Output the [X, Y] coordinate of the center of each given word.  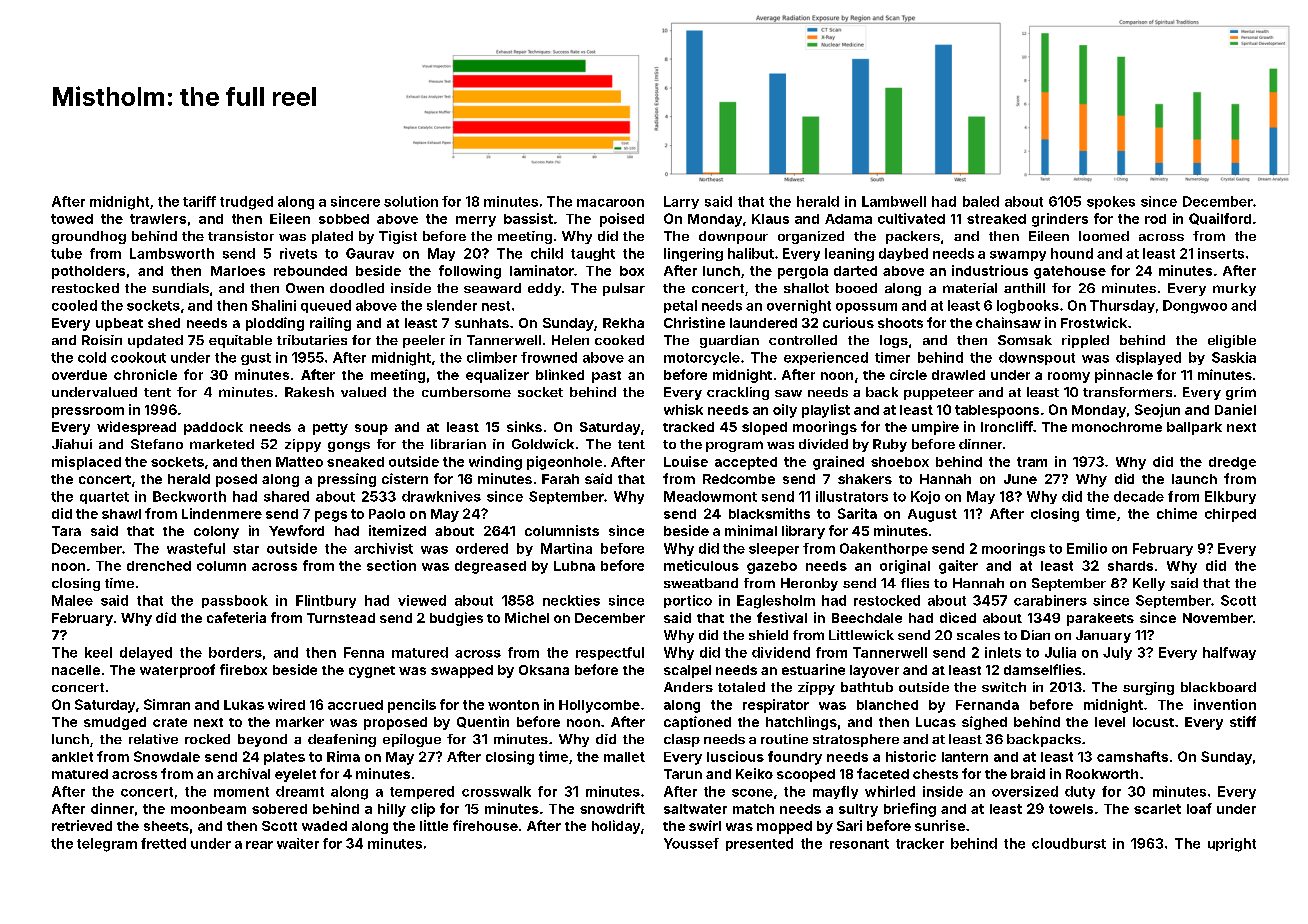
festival [782, 617]
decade [1139, 496]
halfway [1229, 653]
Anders [688, 687]
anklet [72, 757]
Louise [686, 461]
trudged [246, 203]
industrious [990, 270]
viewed [422, 600]
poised [622, 220]
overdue [79, 375]
